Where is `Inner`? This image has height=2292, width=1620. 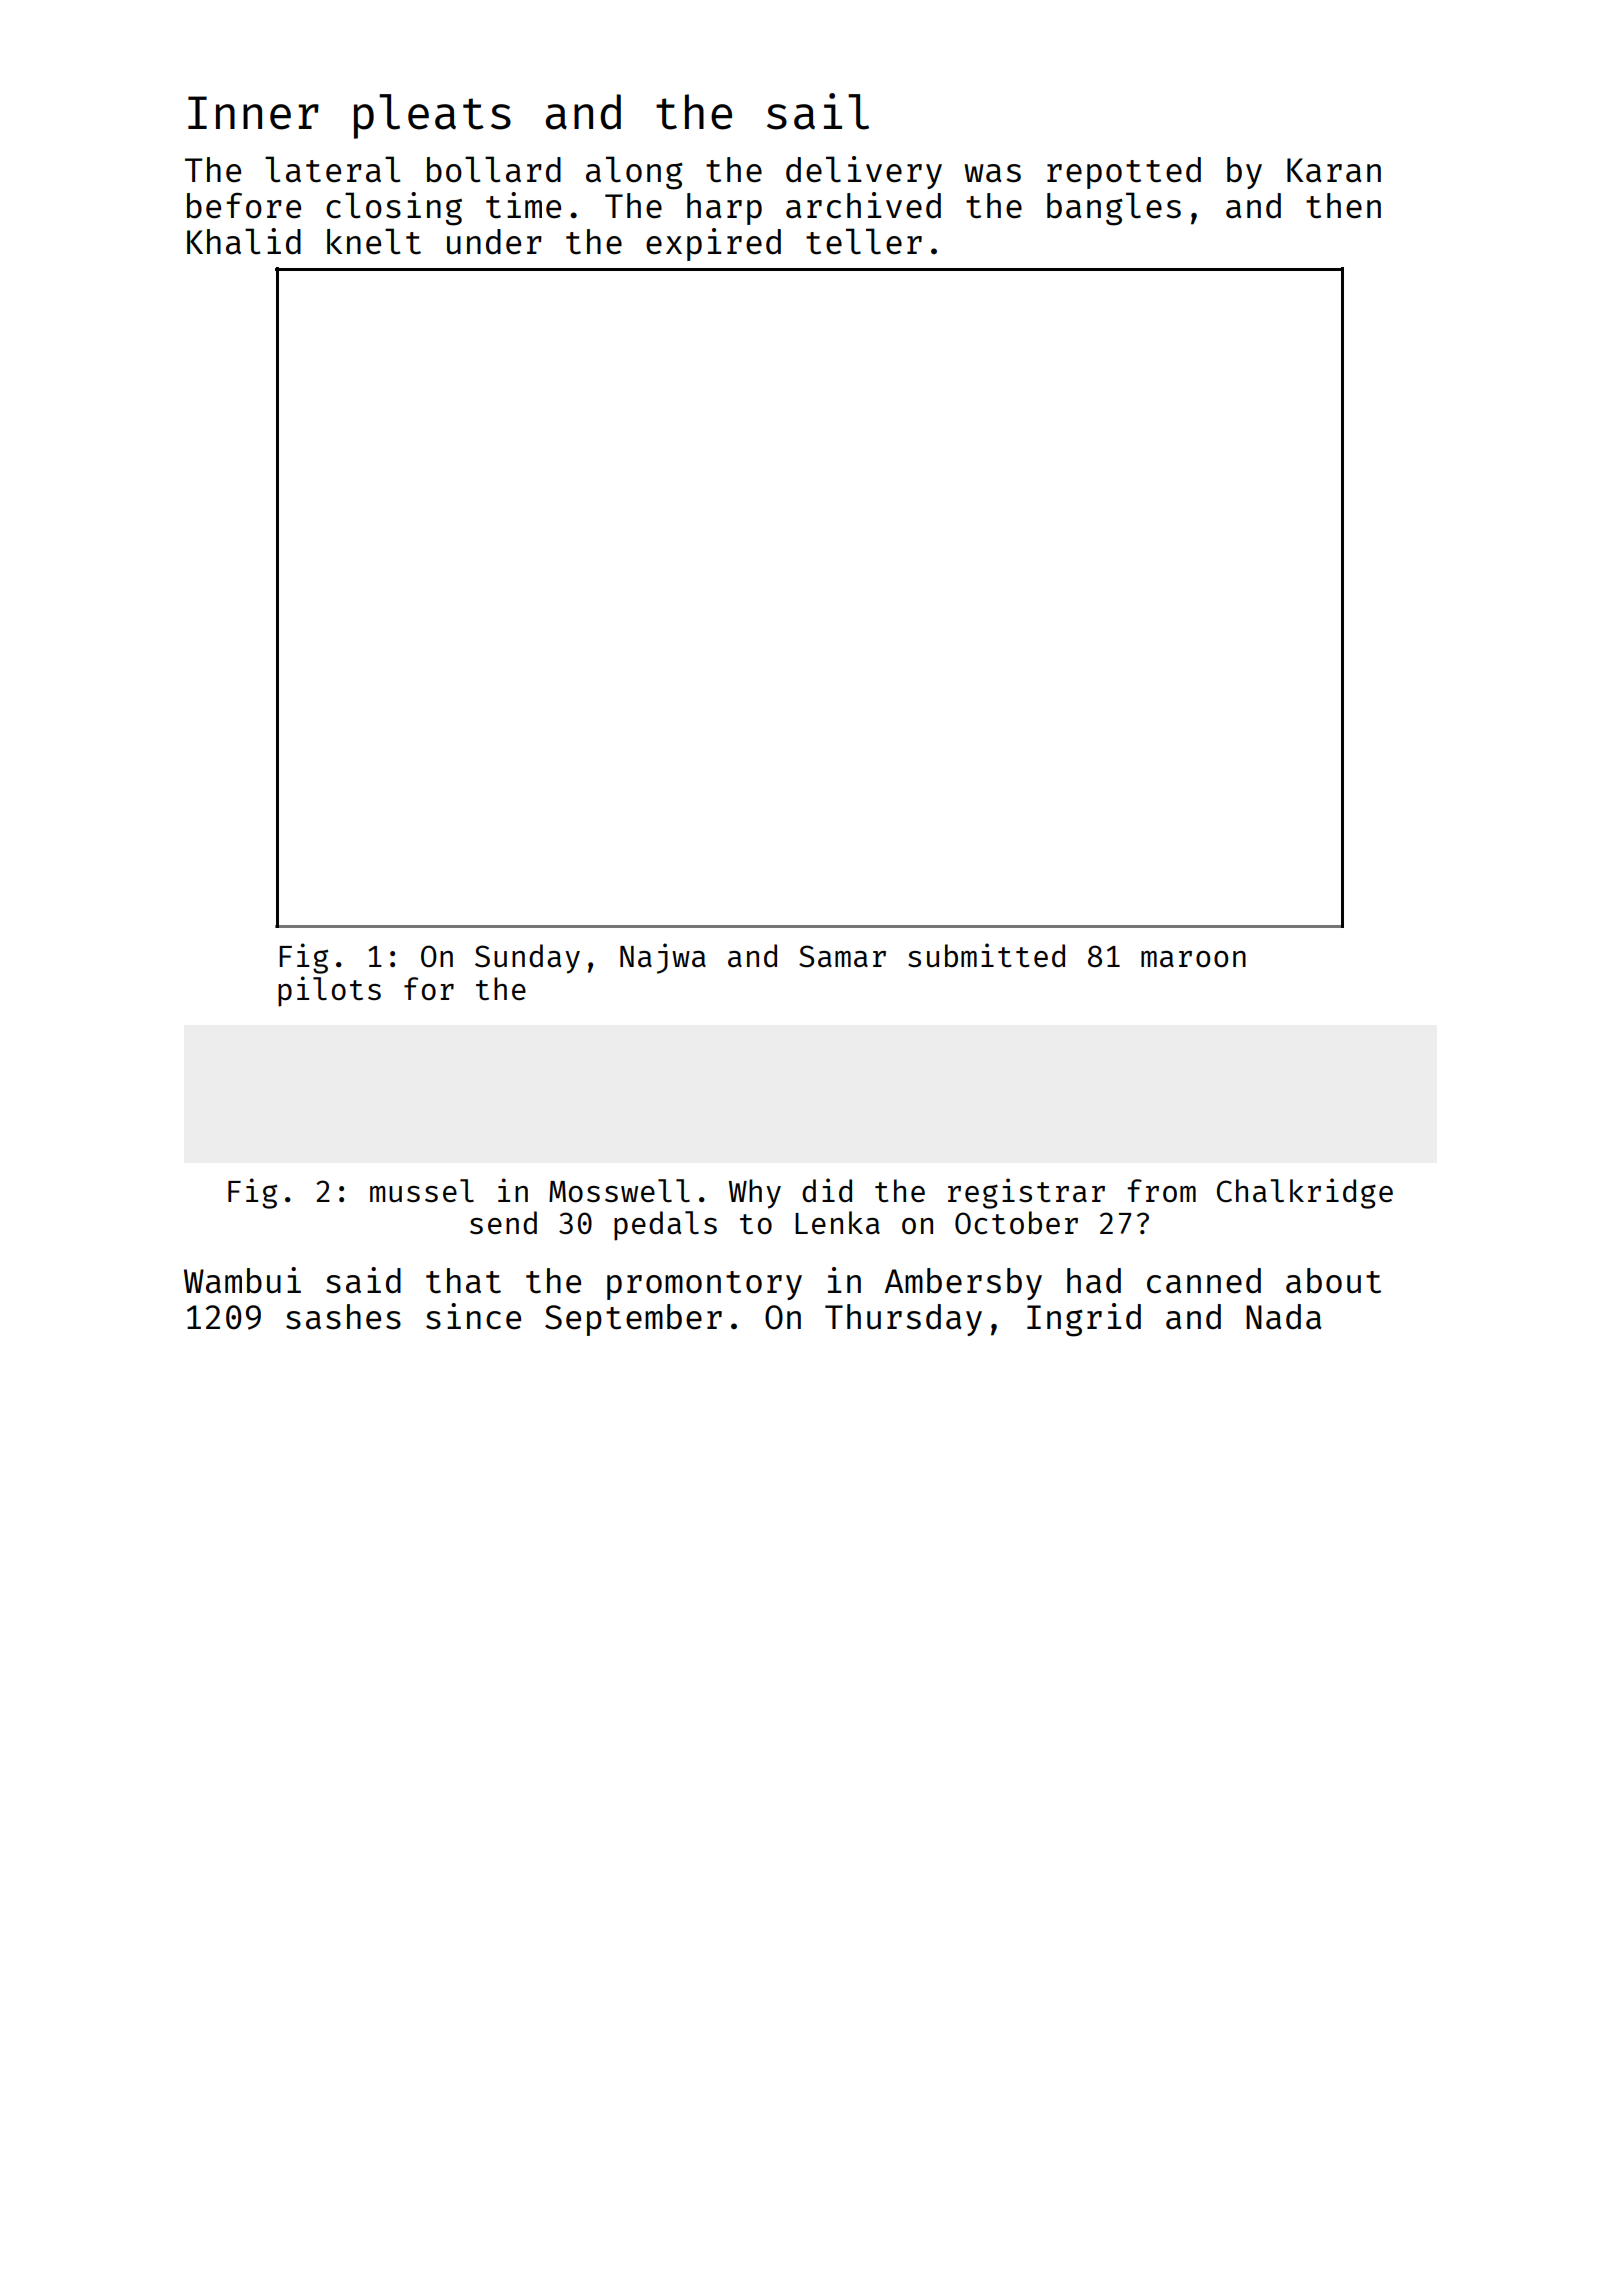 Inner is located at coordinates (253, 113).
